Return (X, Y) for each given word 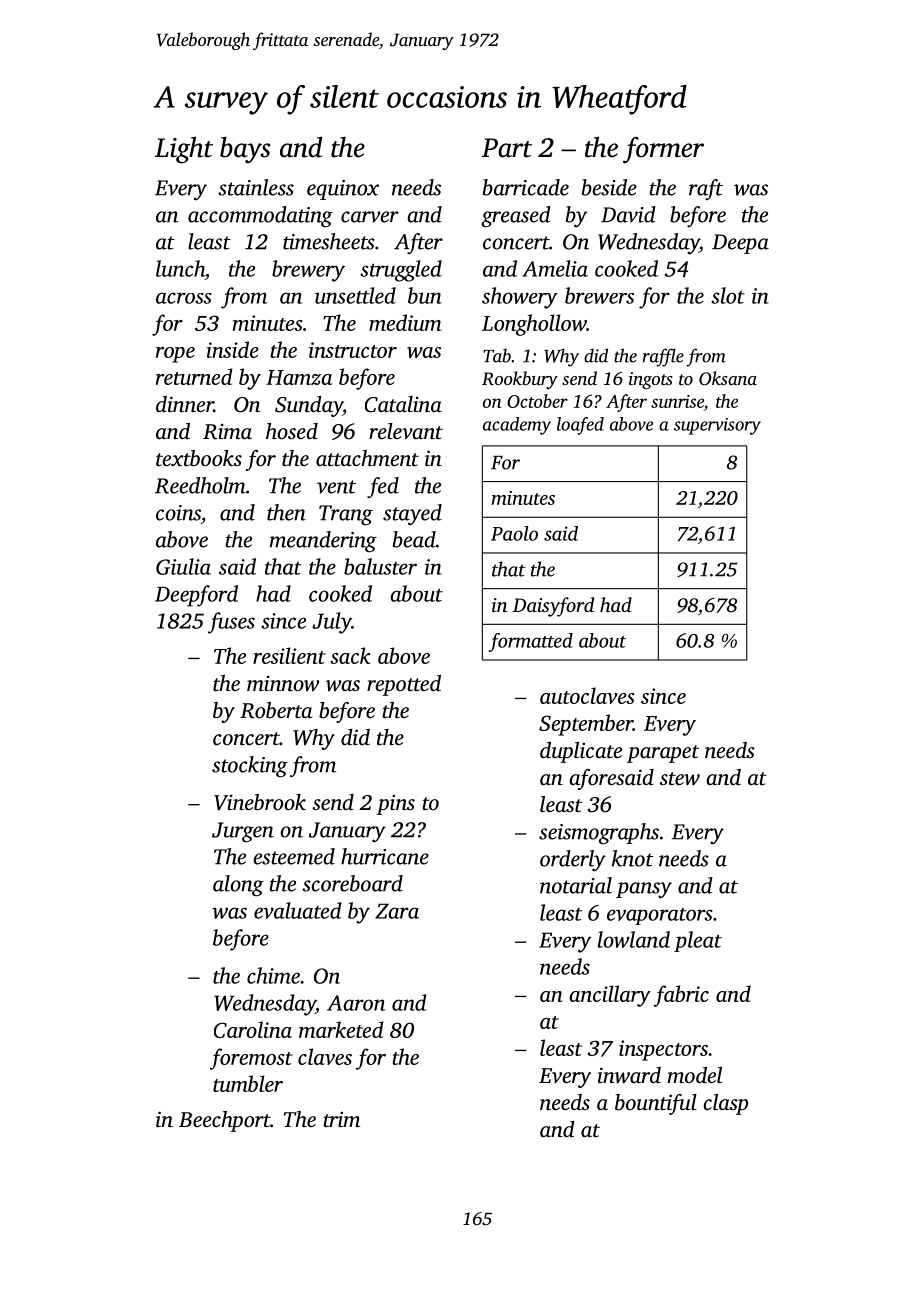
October (537, 401)
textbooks (199, 458)
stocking (250, 767)
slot (728, 295)
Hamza (299, 377)
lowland (634, 939)
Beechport (224, 1121)
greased (516, 217)
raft (706, 189)
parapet (663, 754)
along (238, 886)
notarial (576, 885)
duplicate (581, 752)
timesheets (329, 241)
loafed (580, 426)
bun (425, 295)
